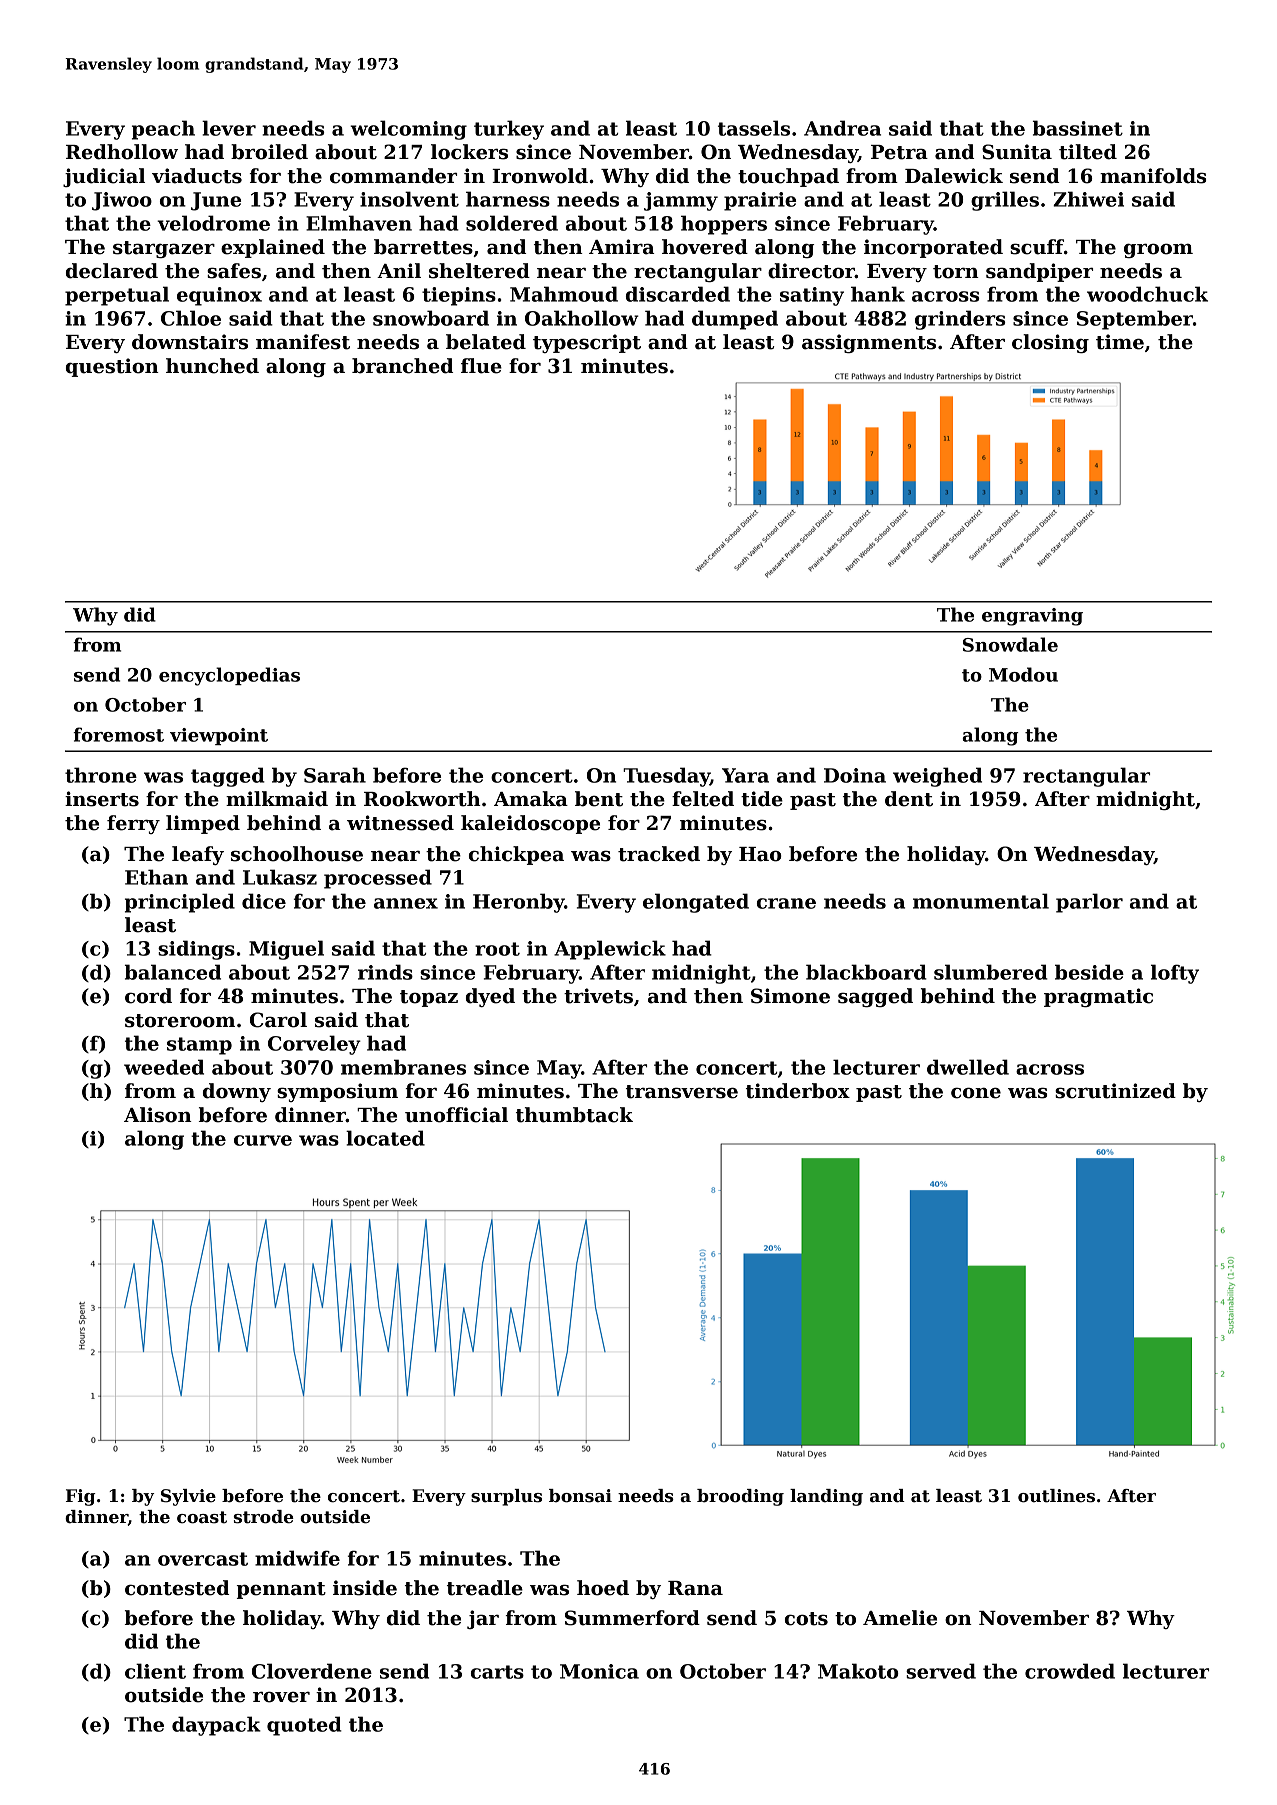  I want to click on dwelled, so click(968, 1067).
